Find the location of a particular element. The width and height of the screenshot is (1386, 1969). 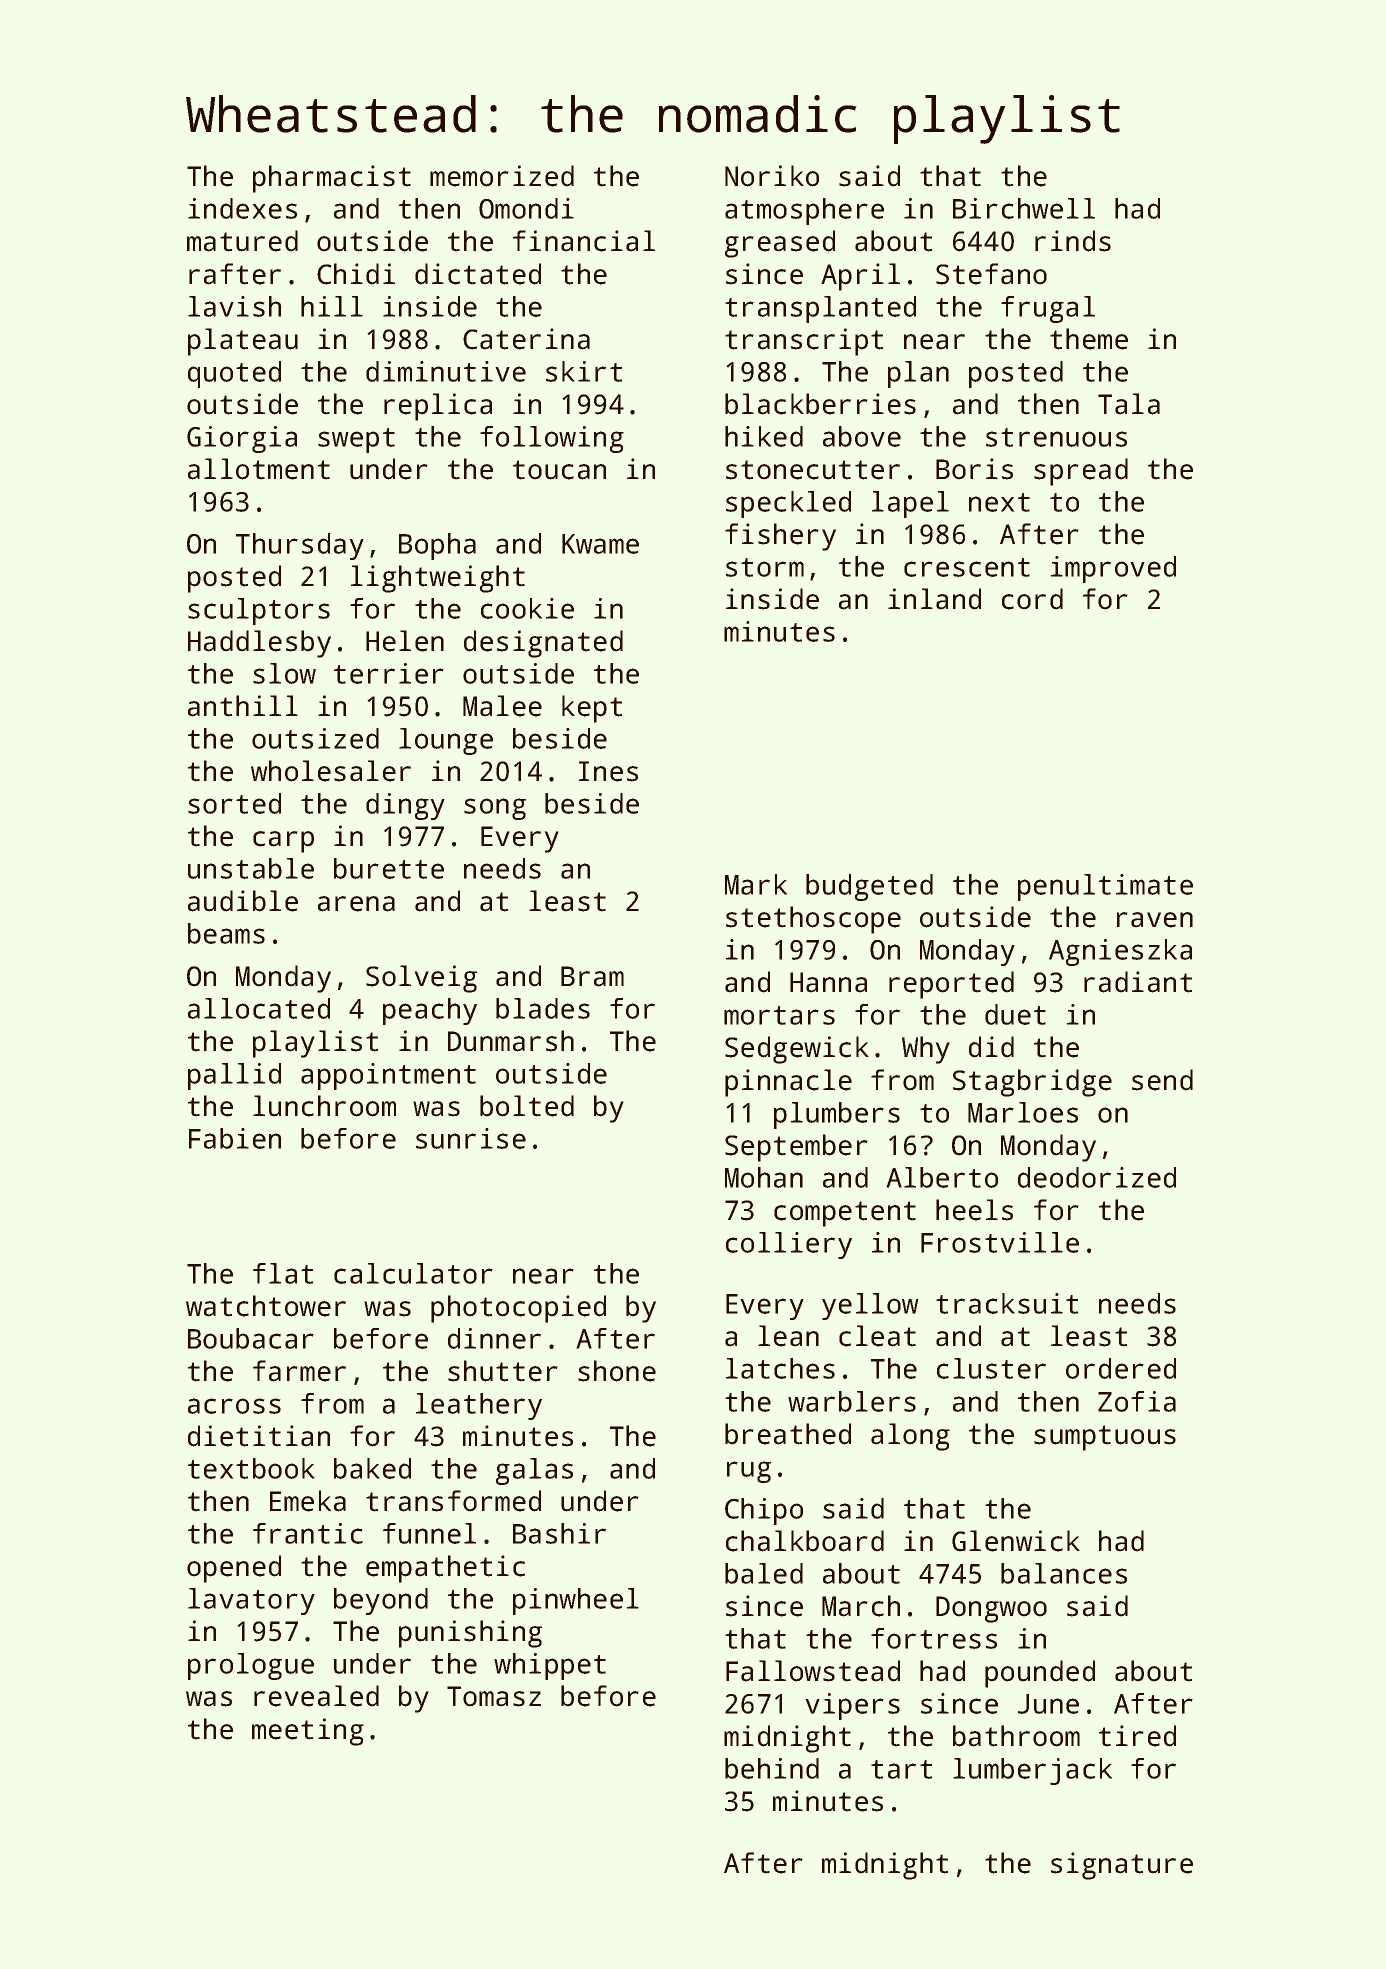

Noriko is located at coordinates (772, 176).
